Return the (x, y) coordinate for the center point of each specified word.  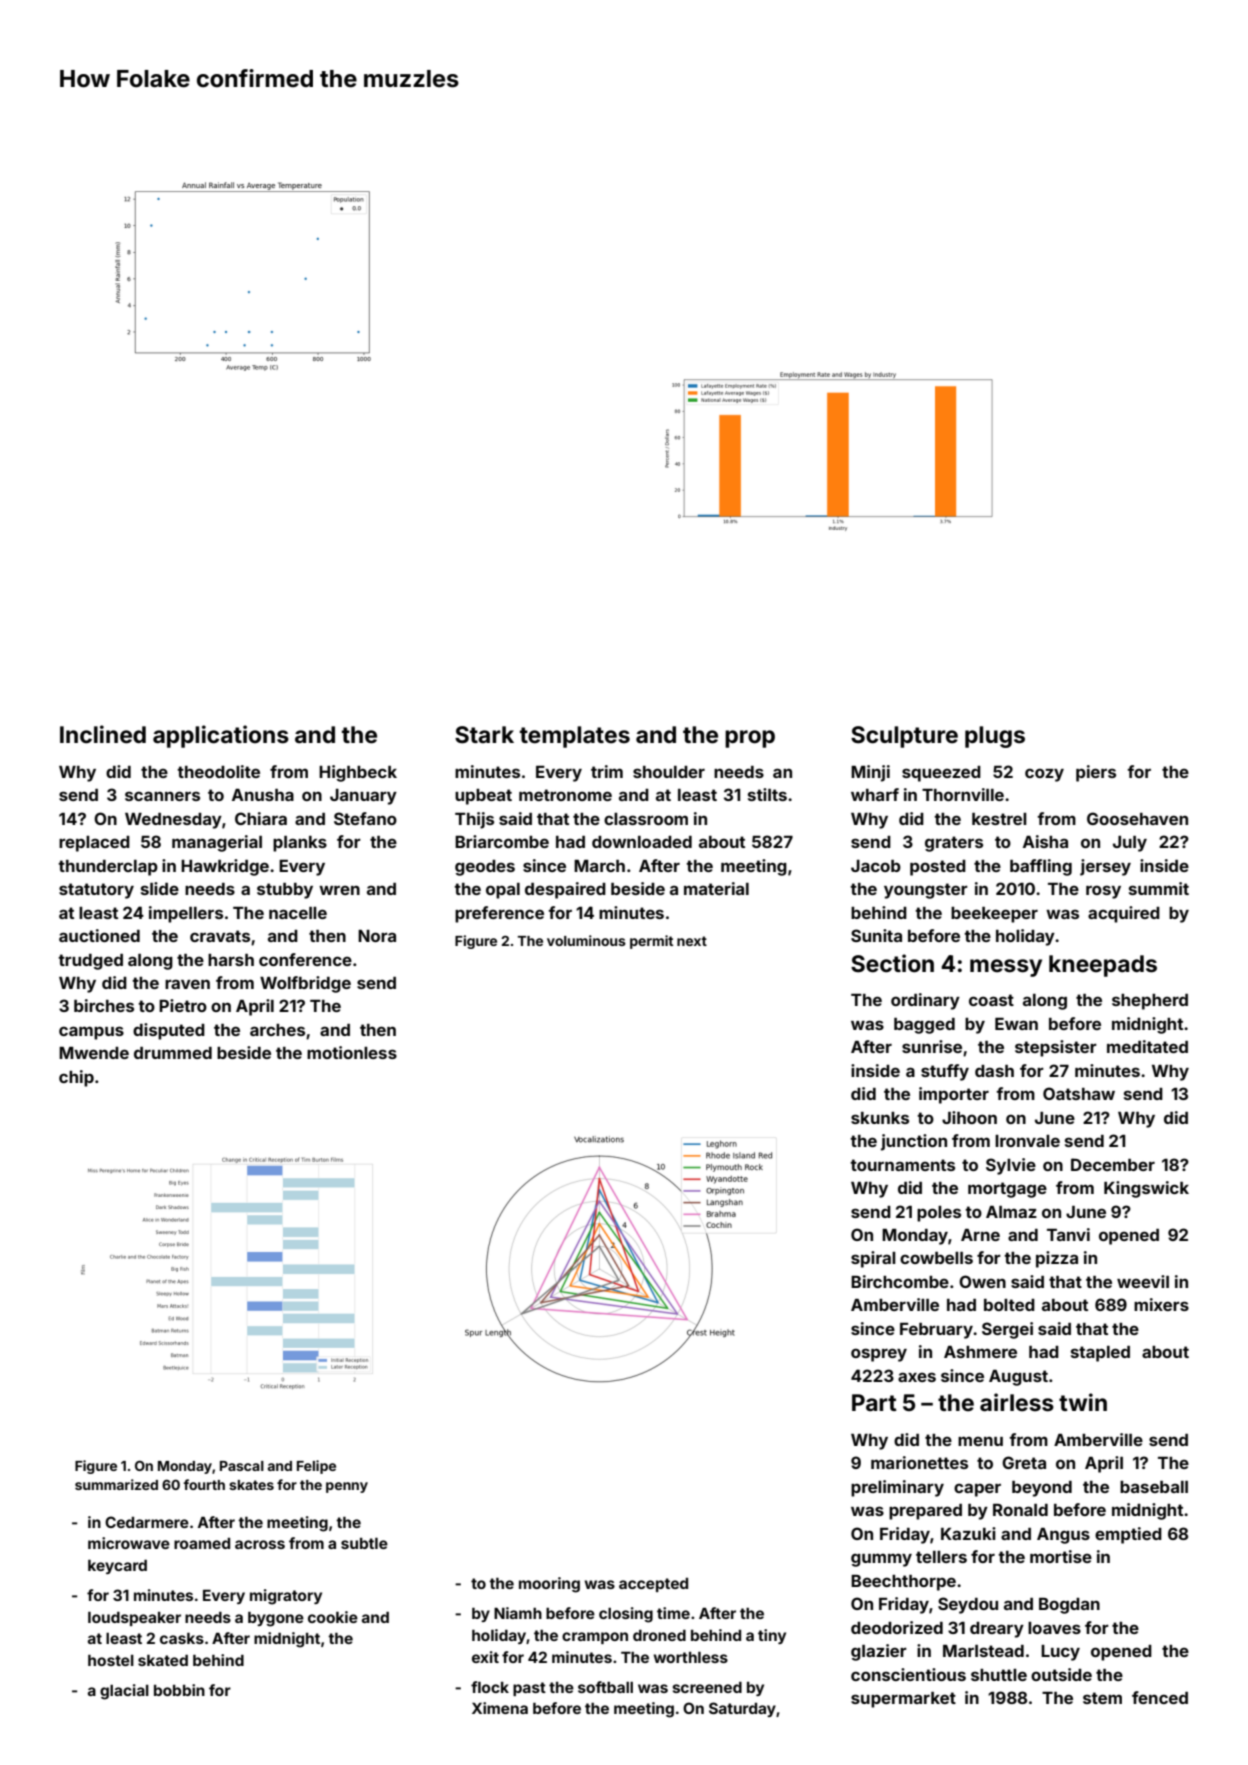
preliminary (897, 1488)
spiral (873, 1259)
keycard (117, 1567)
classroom (646, 819)
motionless (352, 1052)
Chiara (261, 818)
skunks (880, 1118)
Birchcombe (900, 1281)
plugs (995, 737)
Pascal (242, 1466)
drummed (173, 1053)
